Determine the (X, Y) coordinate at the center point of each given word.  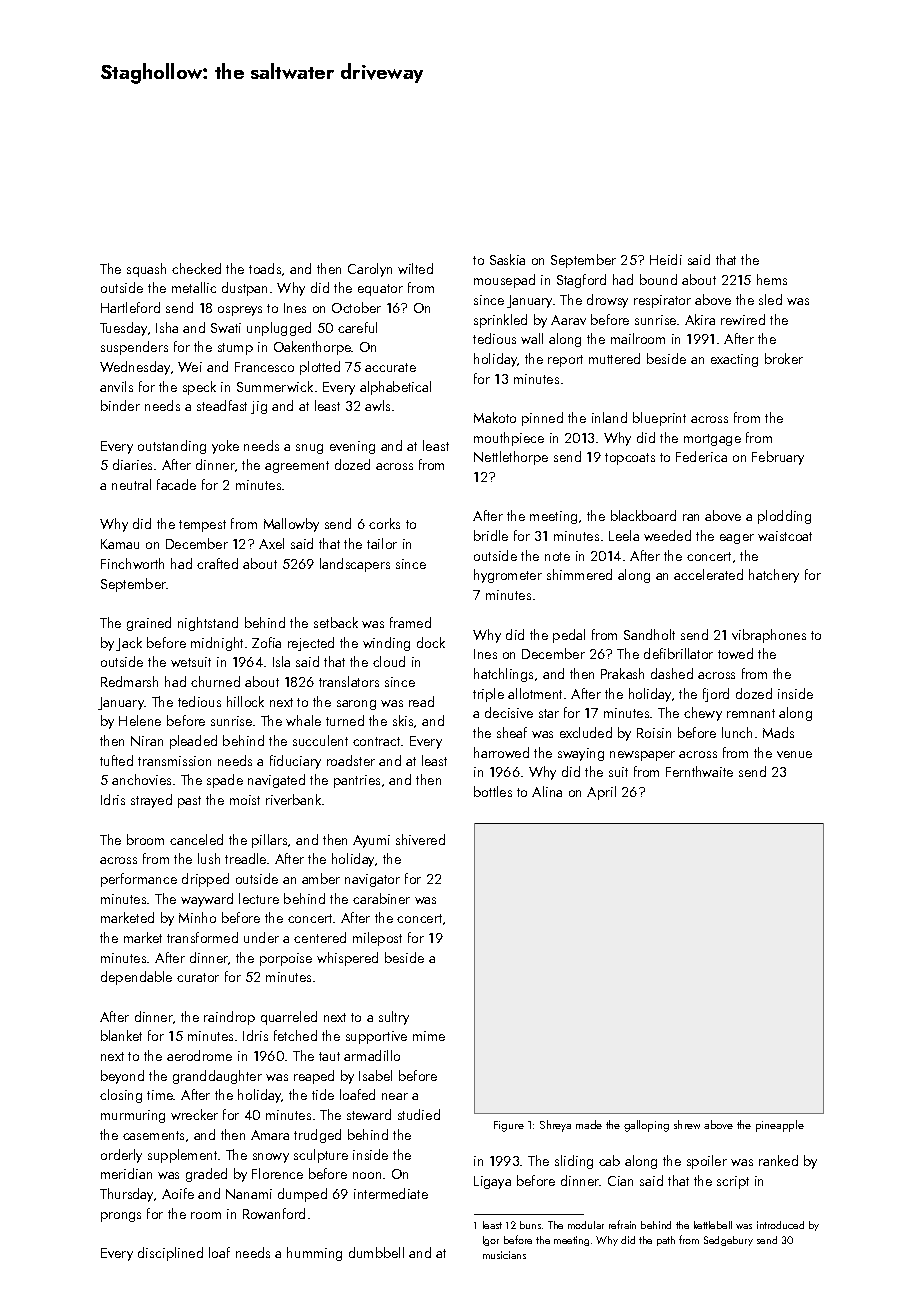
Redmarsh (129, 681)
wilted (415, 268)
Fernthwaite (699, 771)
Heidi (666, 259)
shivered (420, 839)
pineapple (780, 1126)
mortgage (712, 440)
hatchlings (503, 675)
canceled (196, 839)
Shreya (555, 1126)
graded (206, 1175)
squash (146, 270)
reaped (314, 1077)
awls (377, 405)
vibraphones (769, 636)
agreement (297, 467)
